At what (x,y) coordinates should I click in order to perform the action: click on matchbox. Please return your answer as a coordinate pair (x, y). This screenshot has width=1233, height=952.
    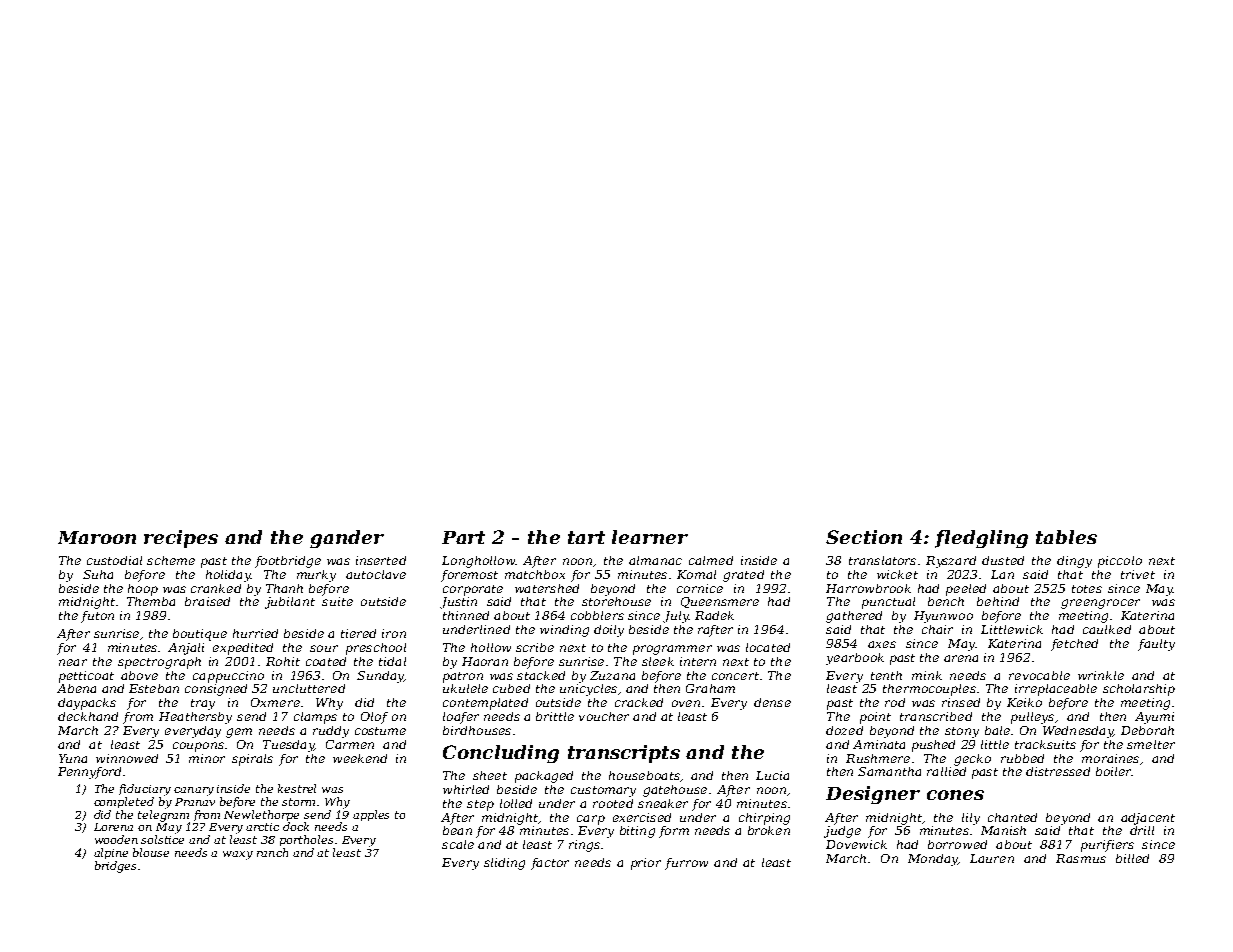
    Looking at the image, I should click on (535, 574).
